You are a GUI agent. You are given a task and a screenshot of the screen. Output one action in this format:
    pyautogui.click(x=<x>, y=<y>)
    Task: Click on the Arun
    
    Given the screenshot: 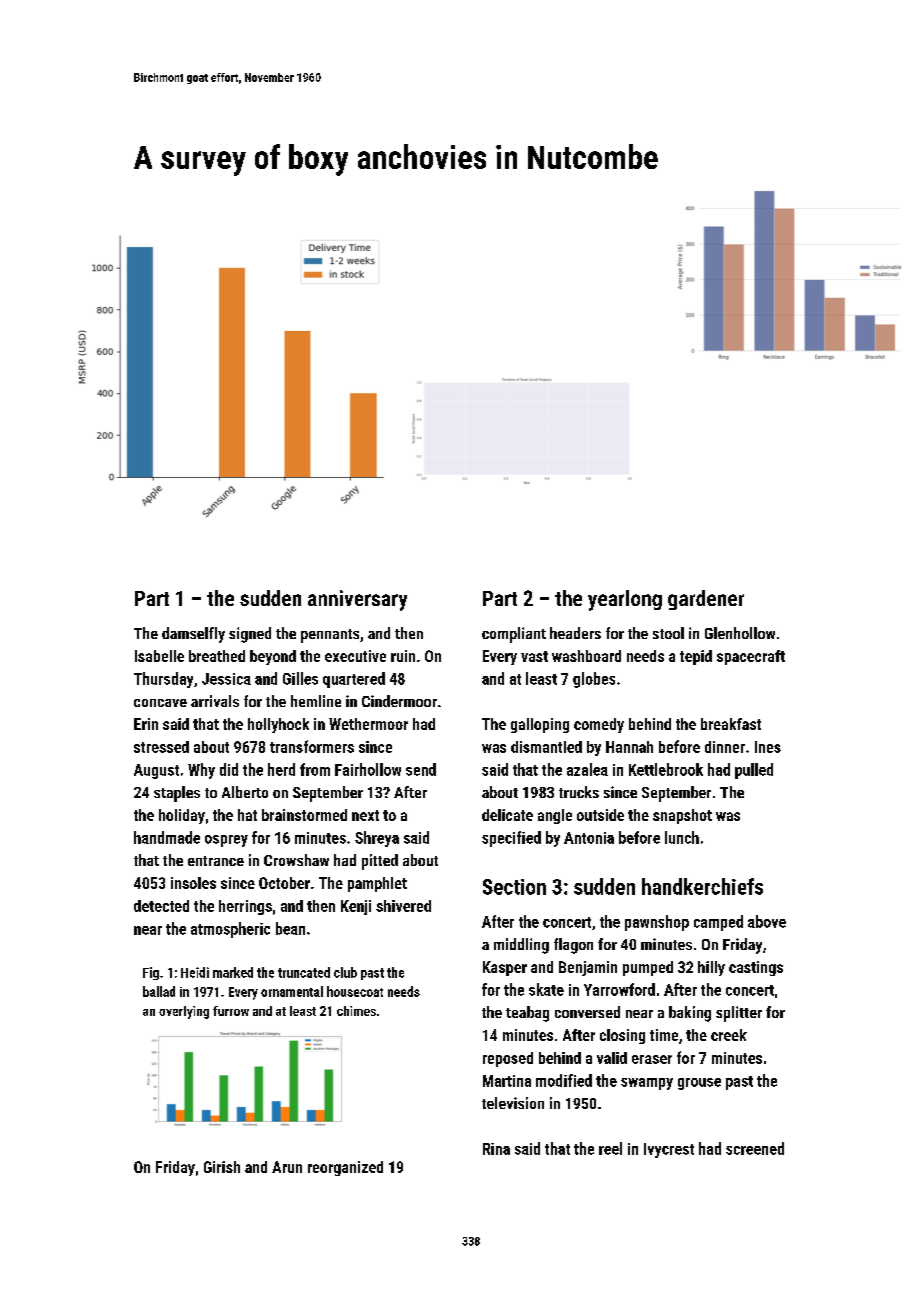 What is the action you would take?
    pyautogui.click(x=287, y=1167)
